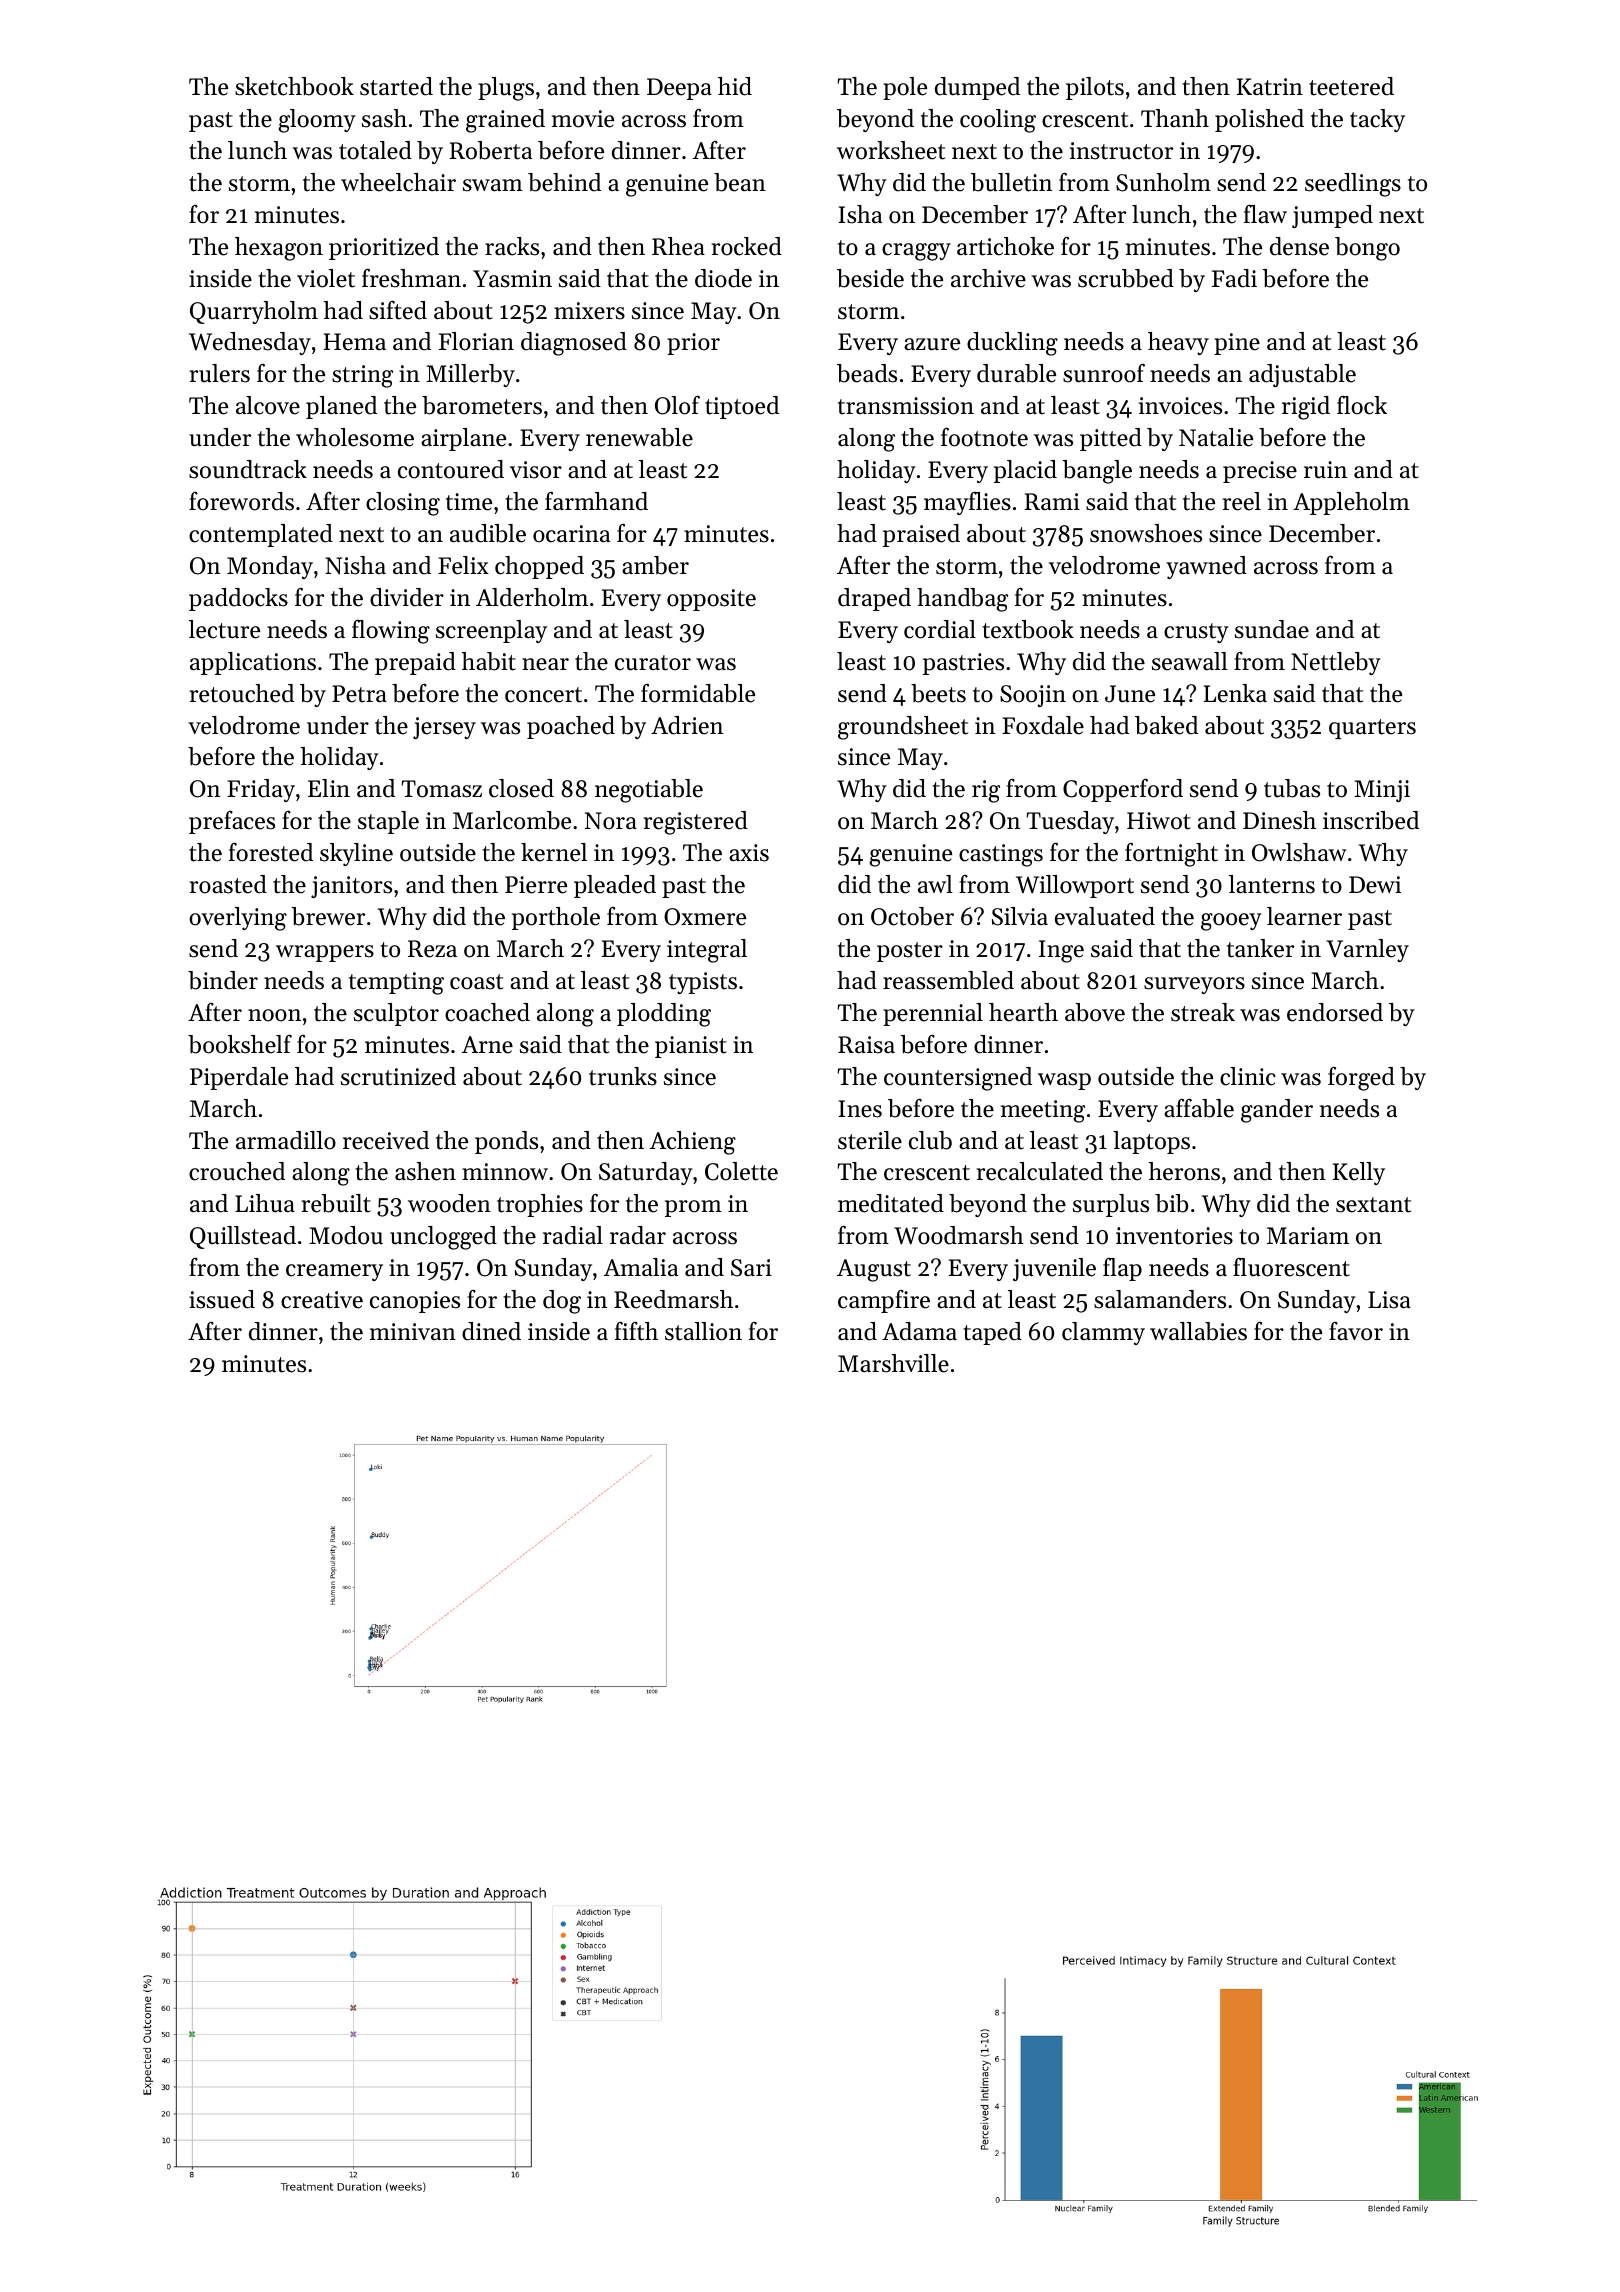 This document has height=2292, width=1620. What do you see at coordinates (870, 278) in the document?
I see `beside` at bounding box center [870, 278].
